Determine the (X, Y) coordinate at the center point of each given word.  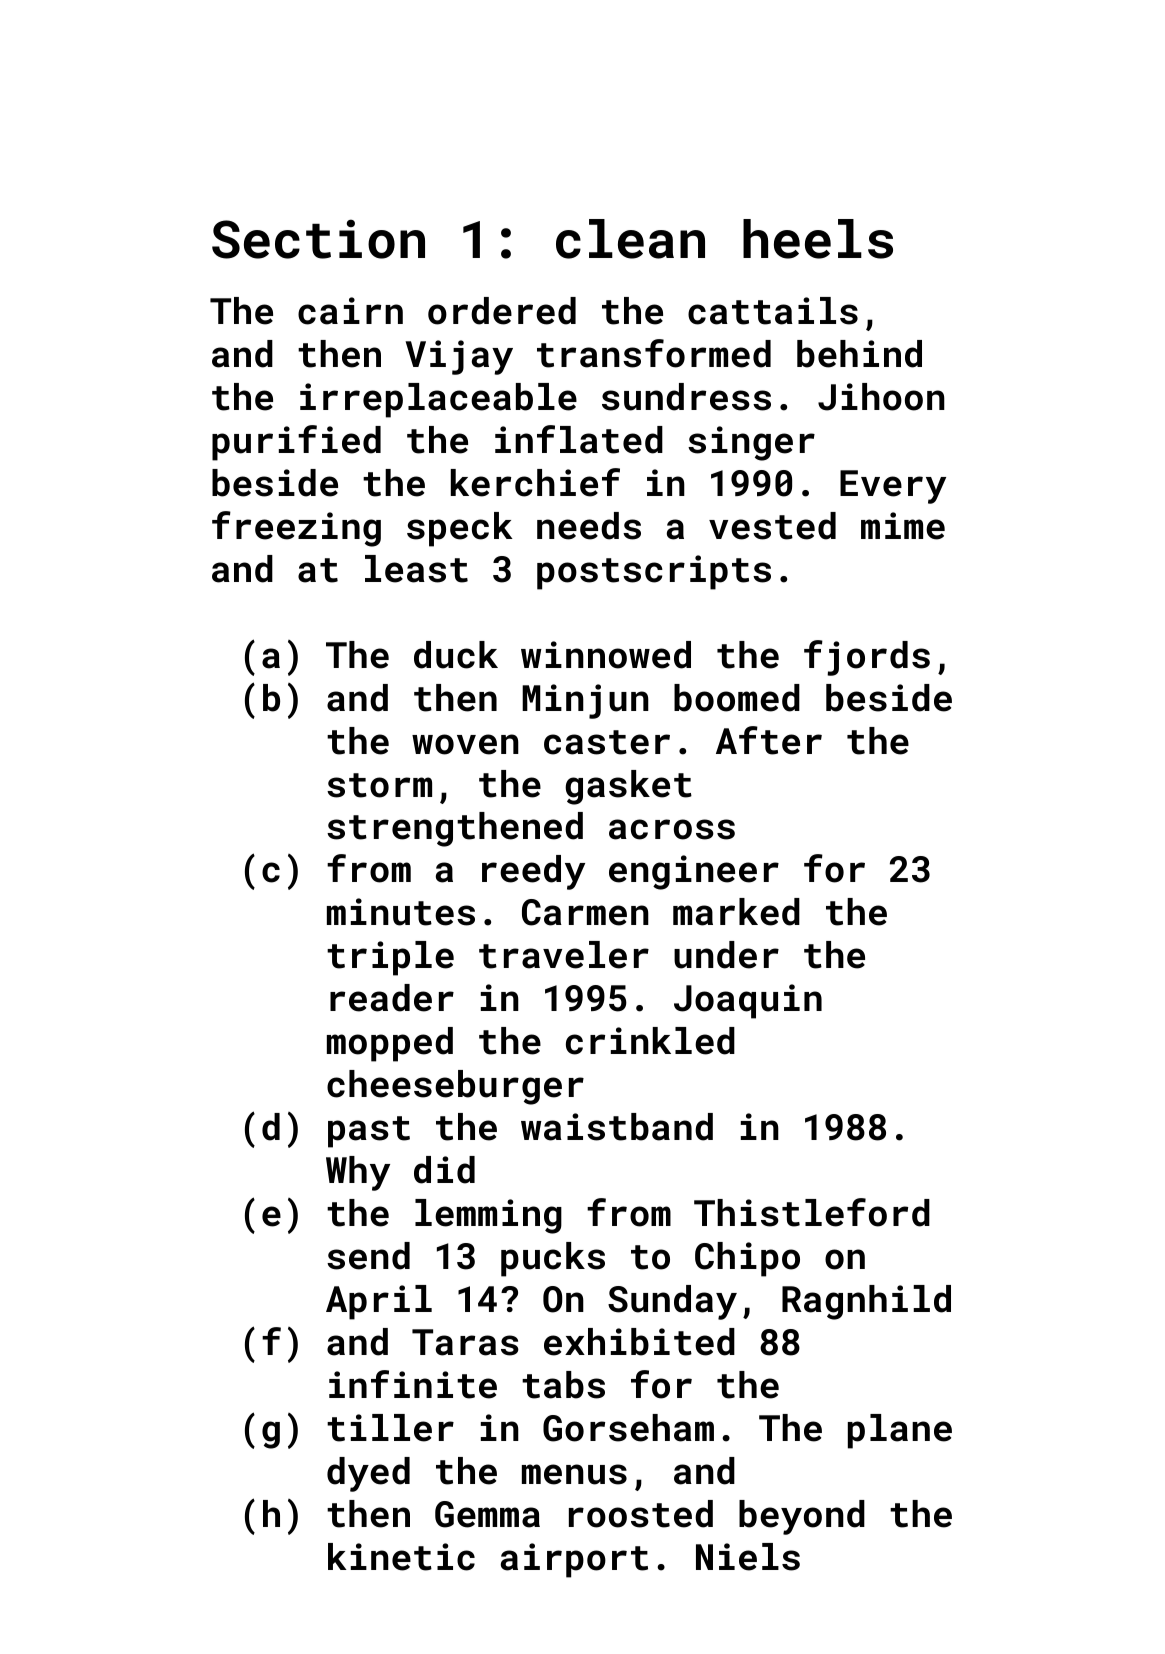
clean (630, 239)
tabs (563, 1385)
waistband (617, 1127)
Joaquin (748, 1001)
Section (318, 239)
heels (818, 239)
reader (392, 998)
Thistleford (812, 1212)
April (379, 1302)
